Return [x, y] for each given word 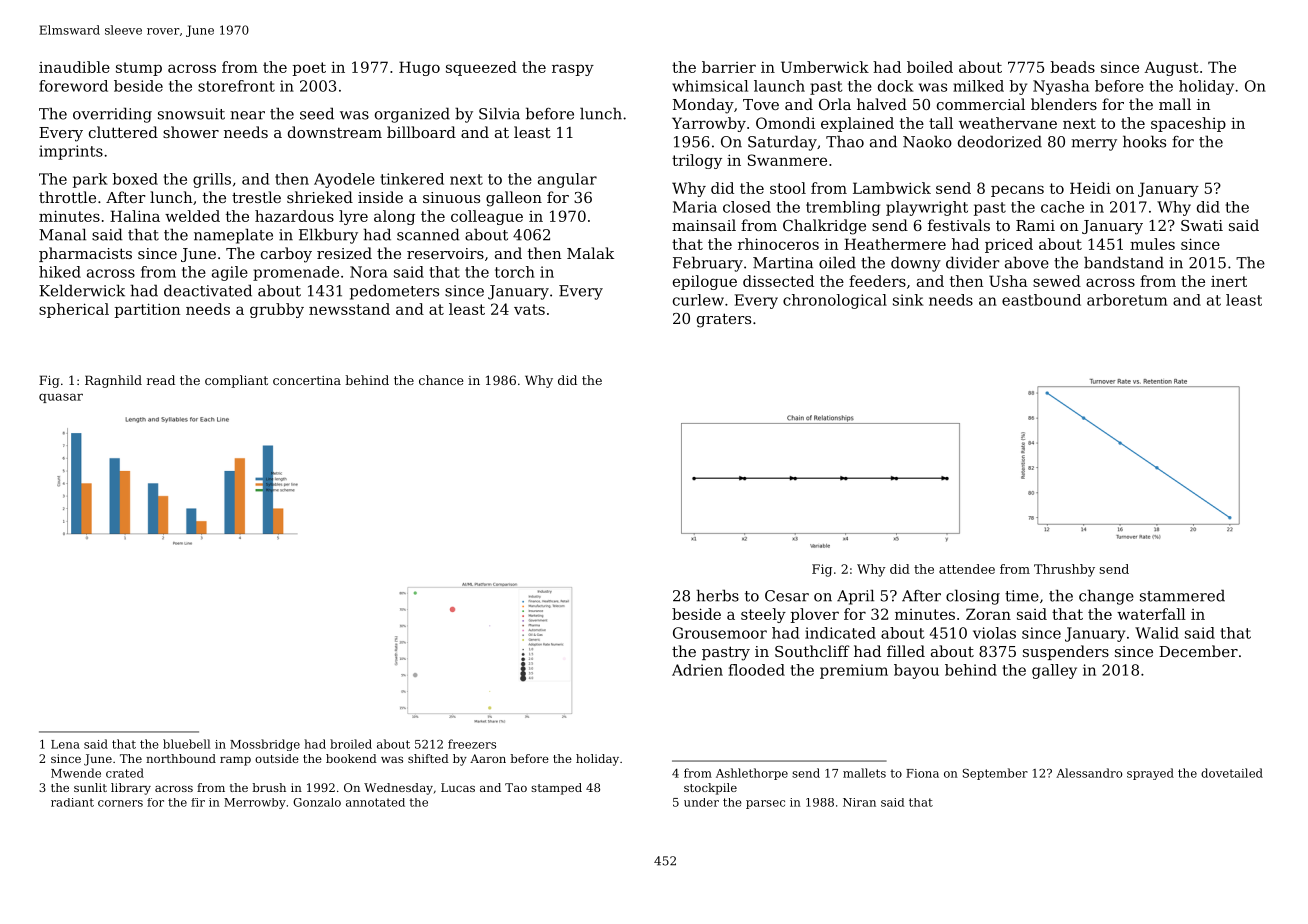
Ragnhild [113, 381]
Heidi [1090, 188]
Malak [590, 253]
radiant [72, 802]
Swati [1202, 225]
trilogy [697, 161]
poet [309, 69]
